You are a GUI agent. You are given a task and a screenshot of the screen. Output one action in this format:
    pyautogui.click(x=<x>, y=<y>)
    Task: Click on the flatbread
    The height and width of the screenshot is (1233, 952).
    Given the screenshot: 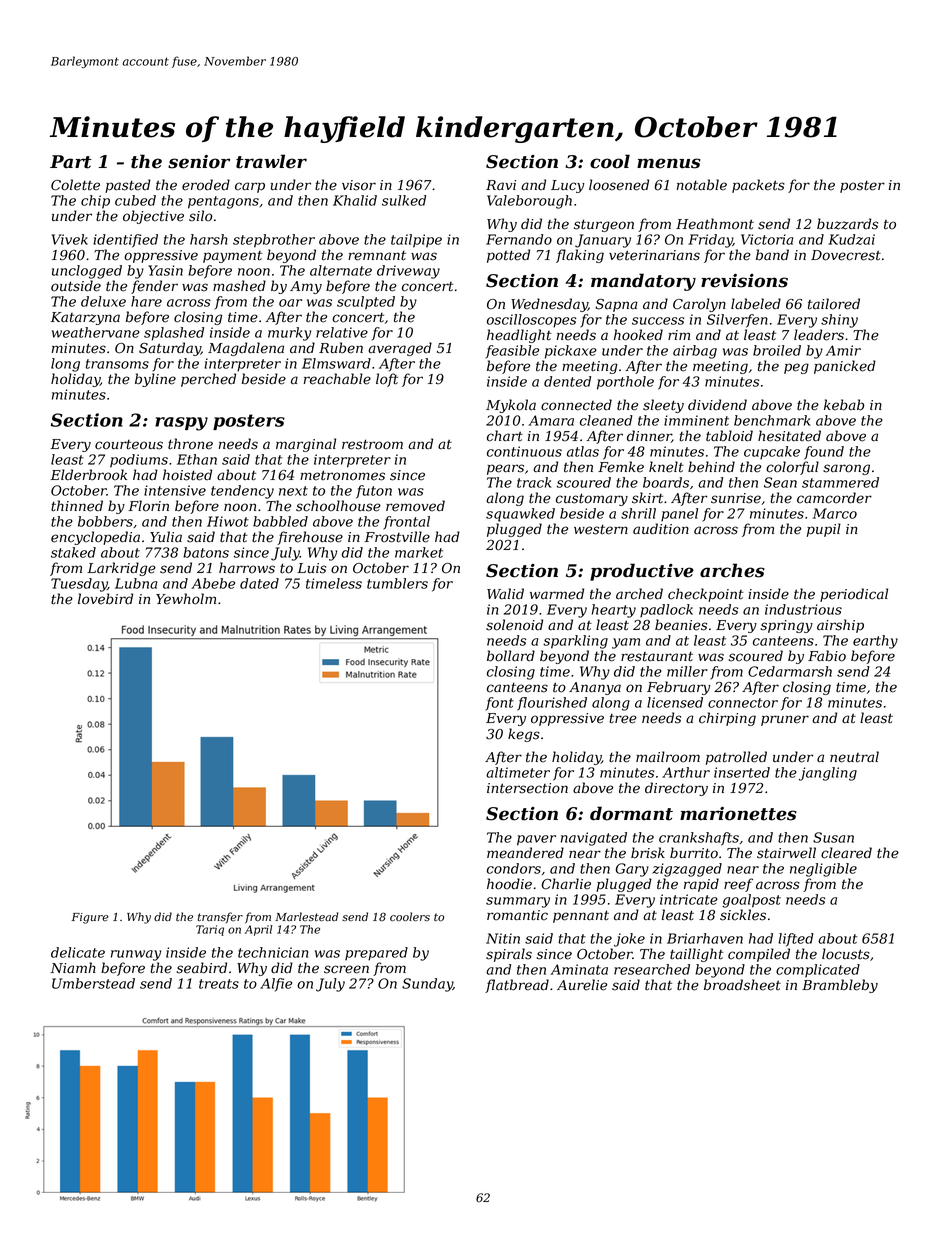 What is the action you would take?
    pyautogui.click(x=517, y=986)
